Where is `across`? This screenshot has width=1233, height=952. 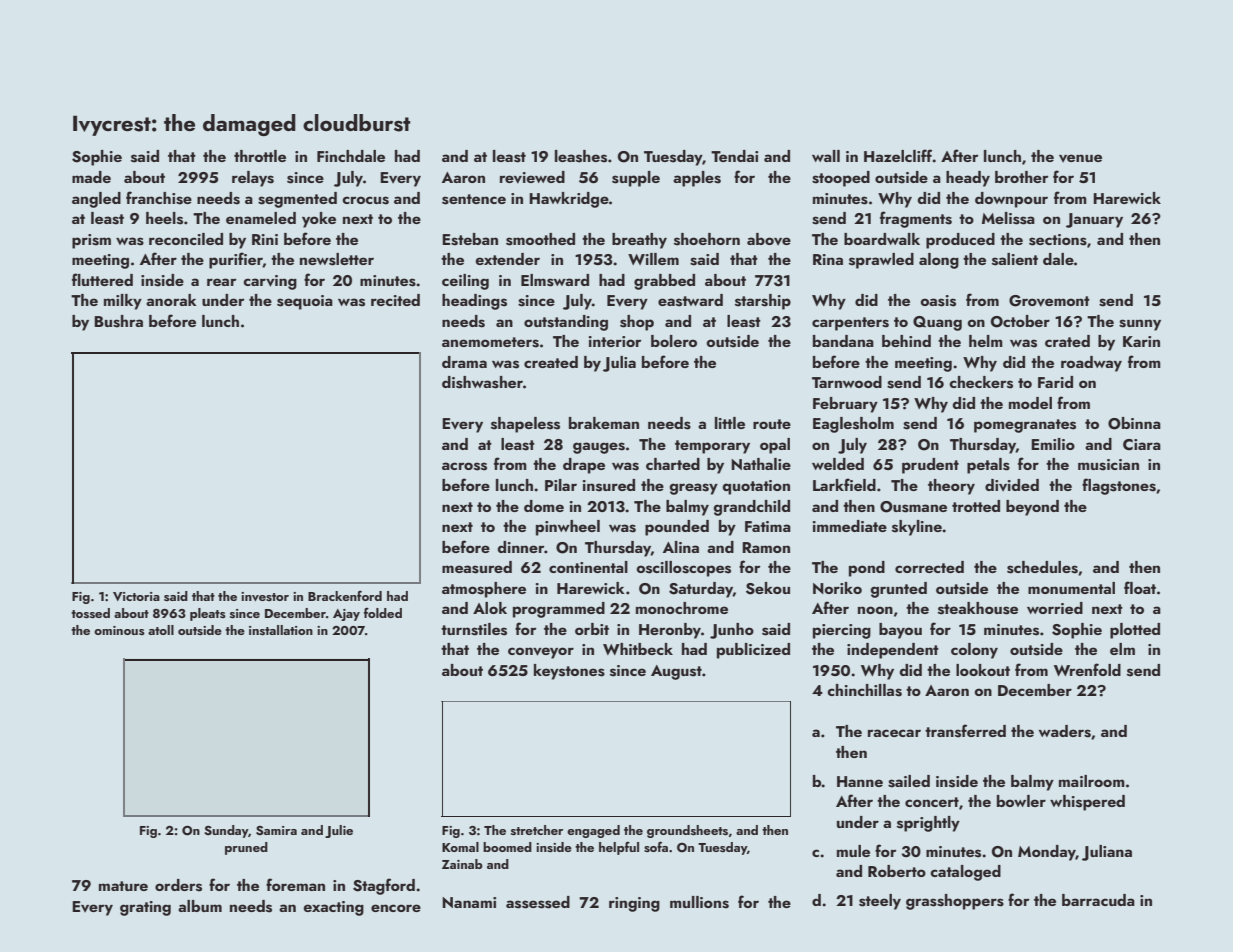
across is located at coordinates (464, 466).
